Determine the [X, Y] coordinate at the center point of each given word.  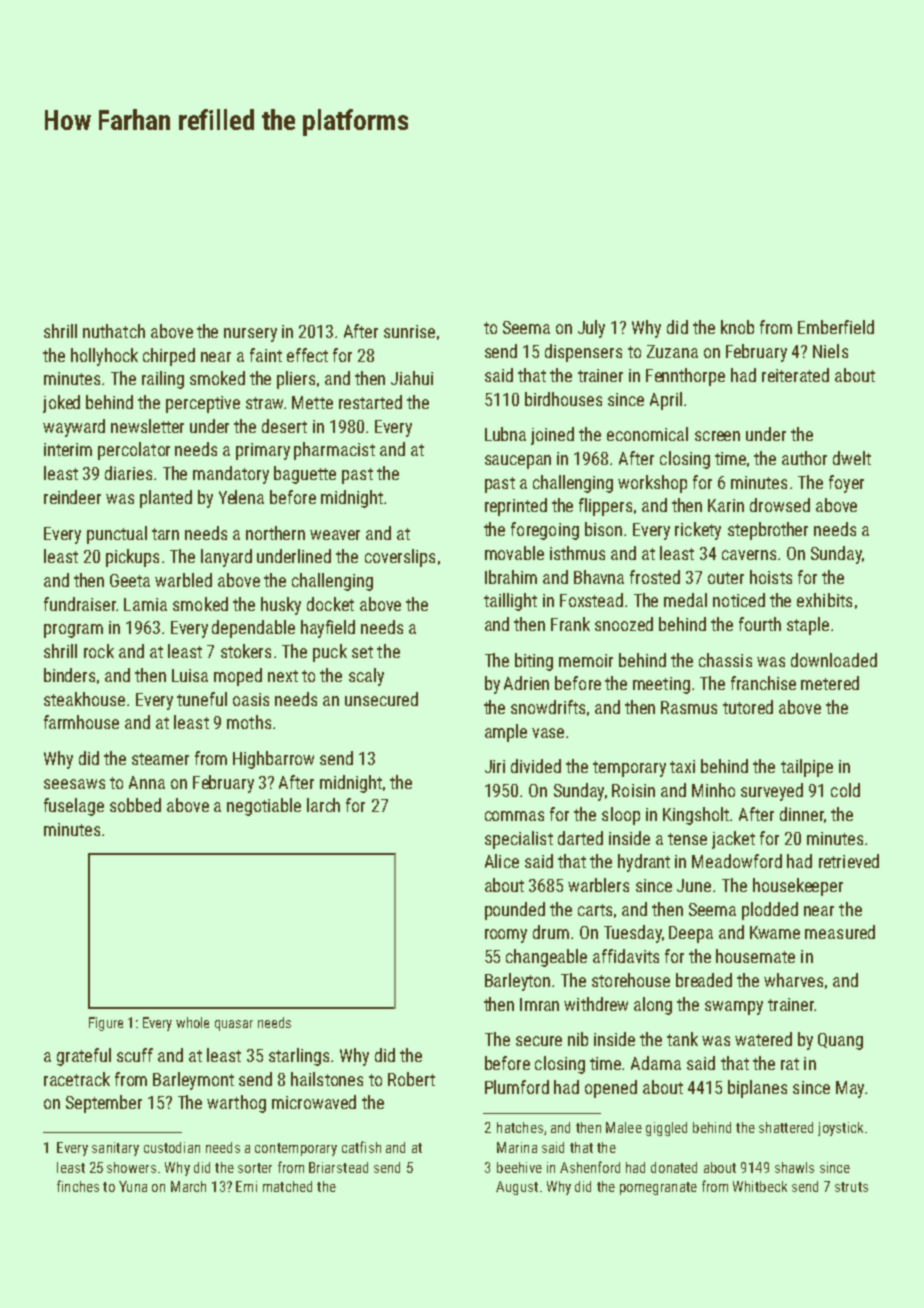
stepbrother [768, 531]
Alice [502, 861]
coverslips [400, 558]
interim [68, 449]
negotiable [264, 807]
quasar [234, 1025]
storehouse [631, 980]
